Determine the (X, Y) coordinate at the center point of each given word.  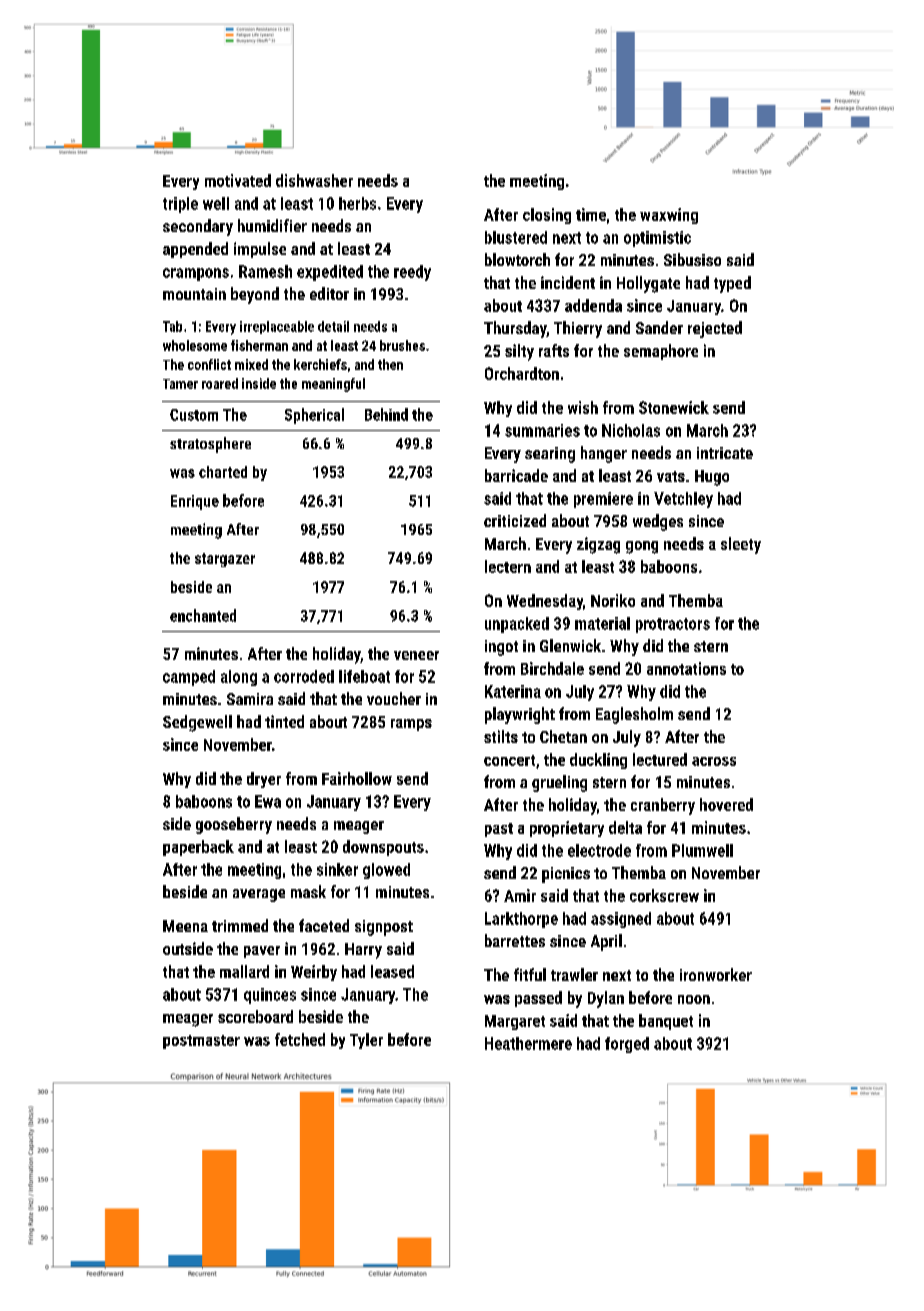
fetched (300, 1039)
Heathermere (528, 1043)
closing (547, 216)
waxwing (669, 216)
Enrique (195, 502)
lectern (508, 566)
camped (189, 678)
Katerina (513, 691)
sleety (741, 545)
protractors (673, 625)
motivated (238, 180)
